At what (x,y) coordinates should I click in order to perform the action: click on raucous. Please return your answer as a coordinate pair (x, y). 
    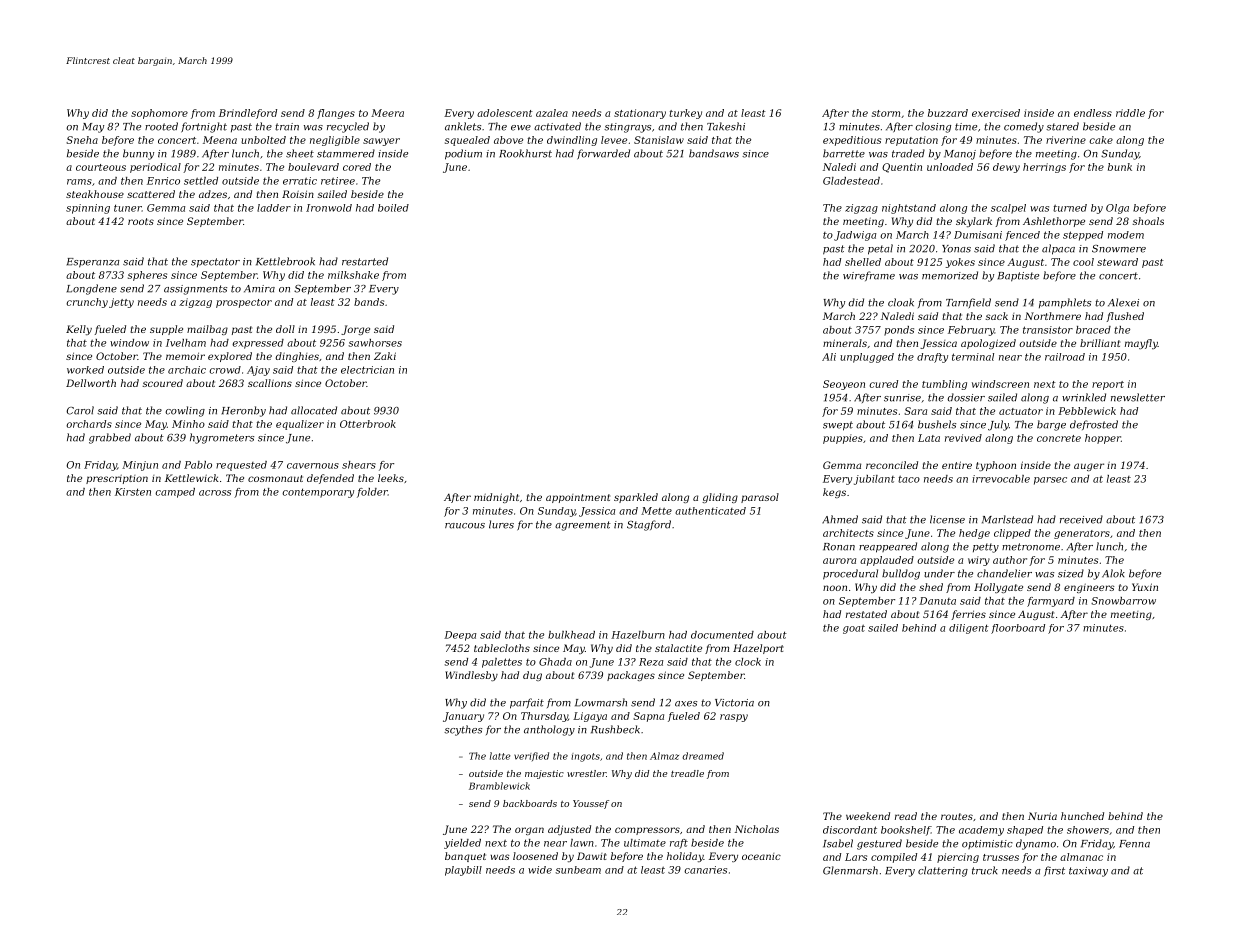
    Looking at the image, I should click on (465, 526).
